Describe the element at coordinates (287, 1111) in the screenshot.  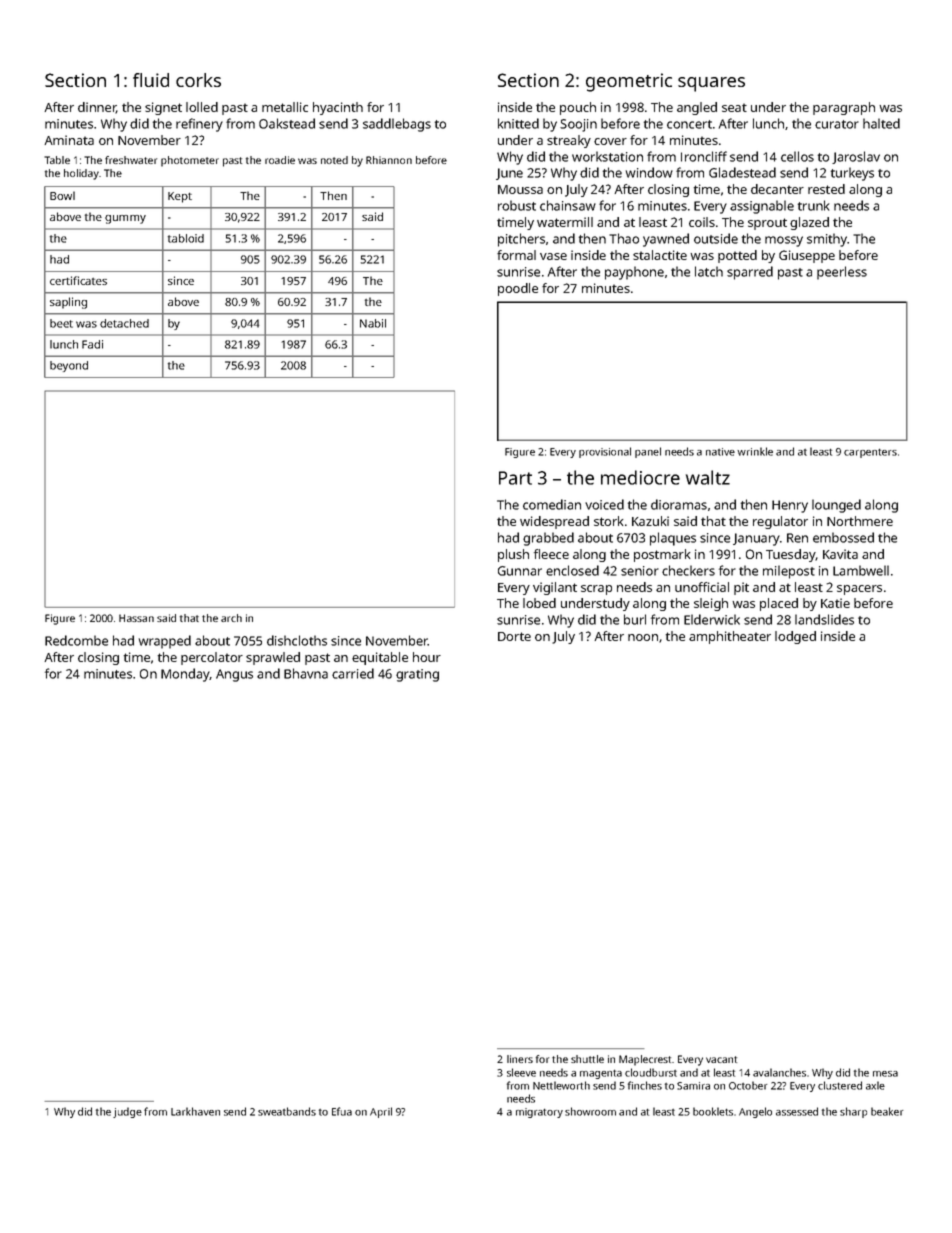
I see `sweatbands` at that location.
